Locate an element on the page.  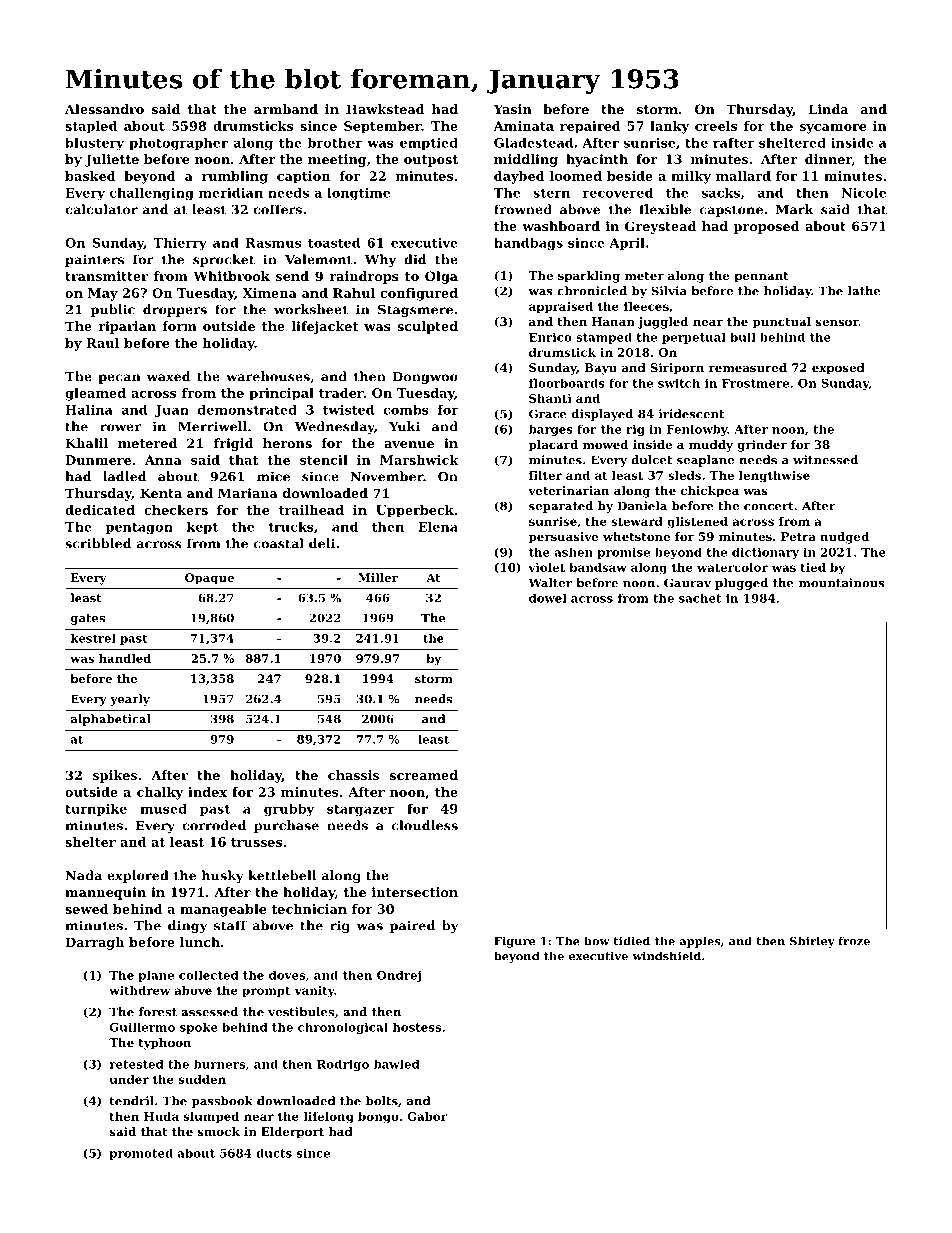
screamed is located at coordinates (424, 775).
